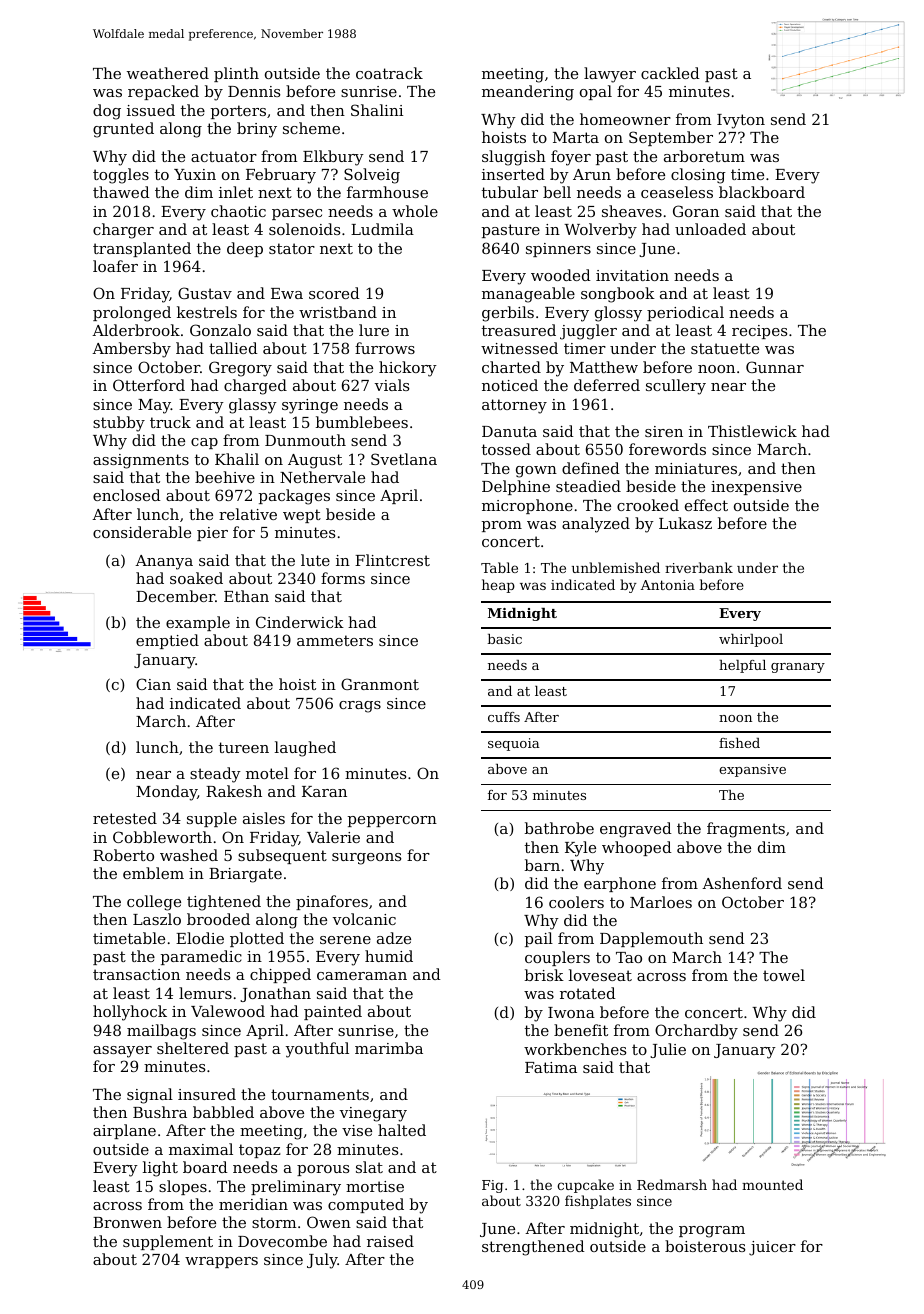 The height and width of the screenshot is (1314, 924). What do you see at coordinates (127, 1222) in the screenshot?
I see `Bronwen` at bounding box center [127, 1222].
